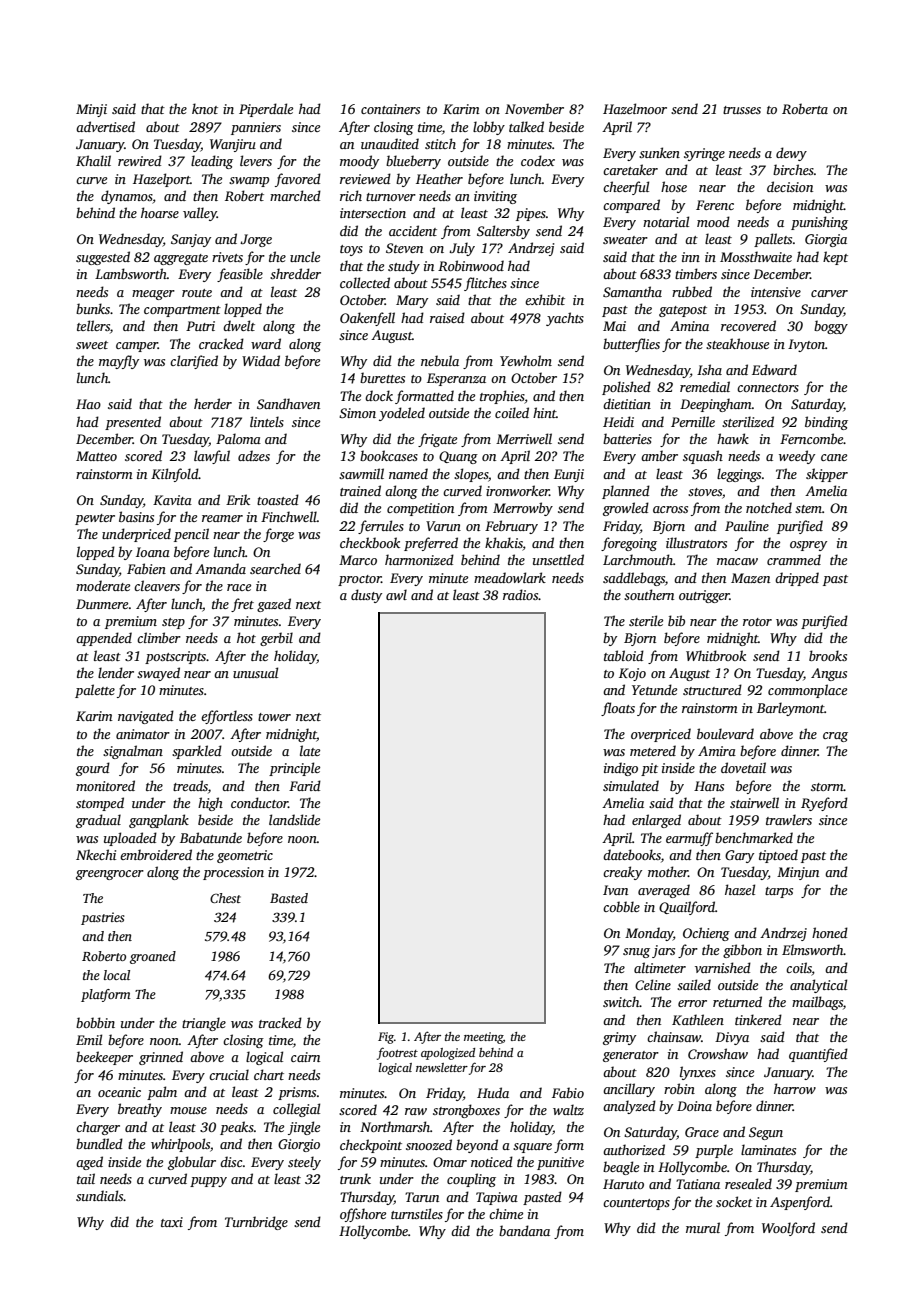 This page has width=924, height=1308. Describe the element at coordinates (458, 457) in the page. I see `Quang` at that location.
